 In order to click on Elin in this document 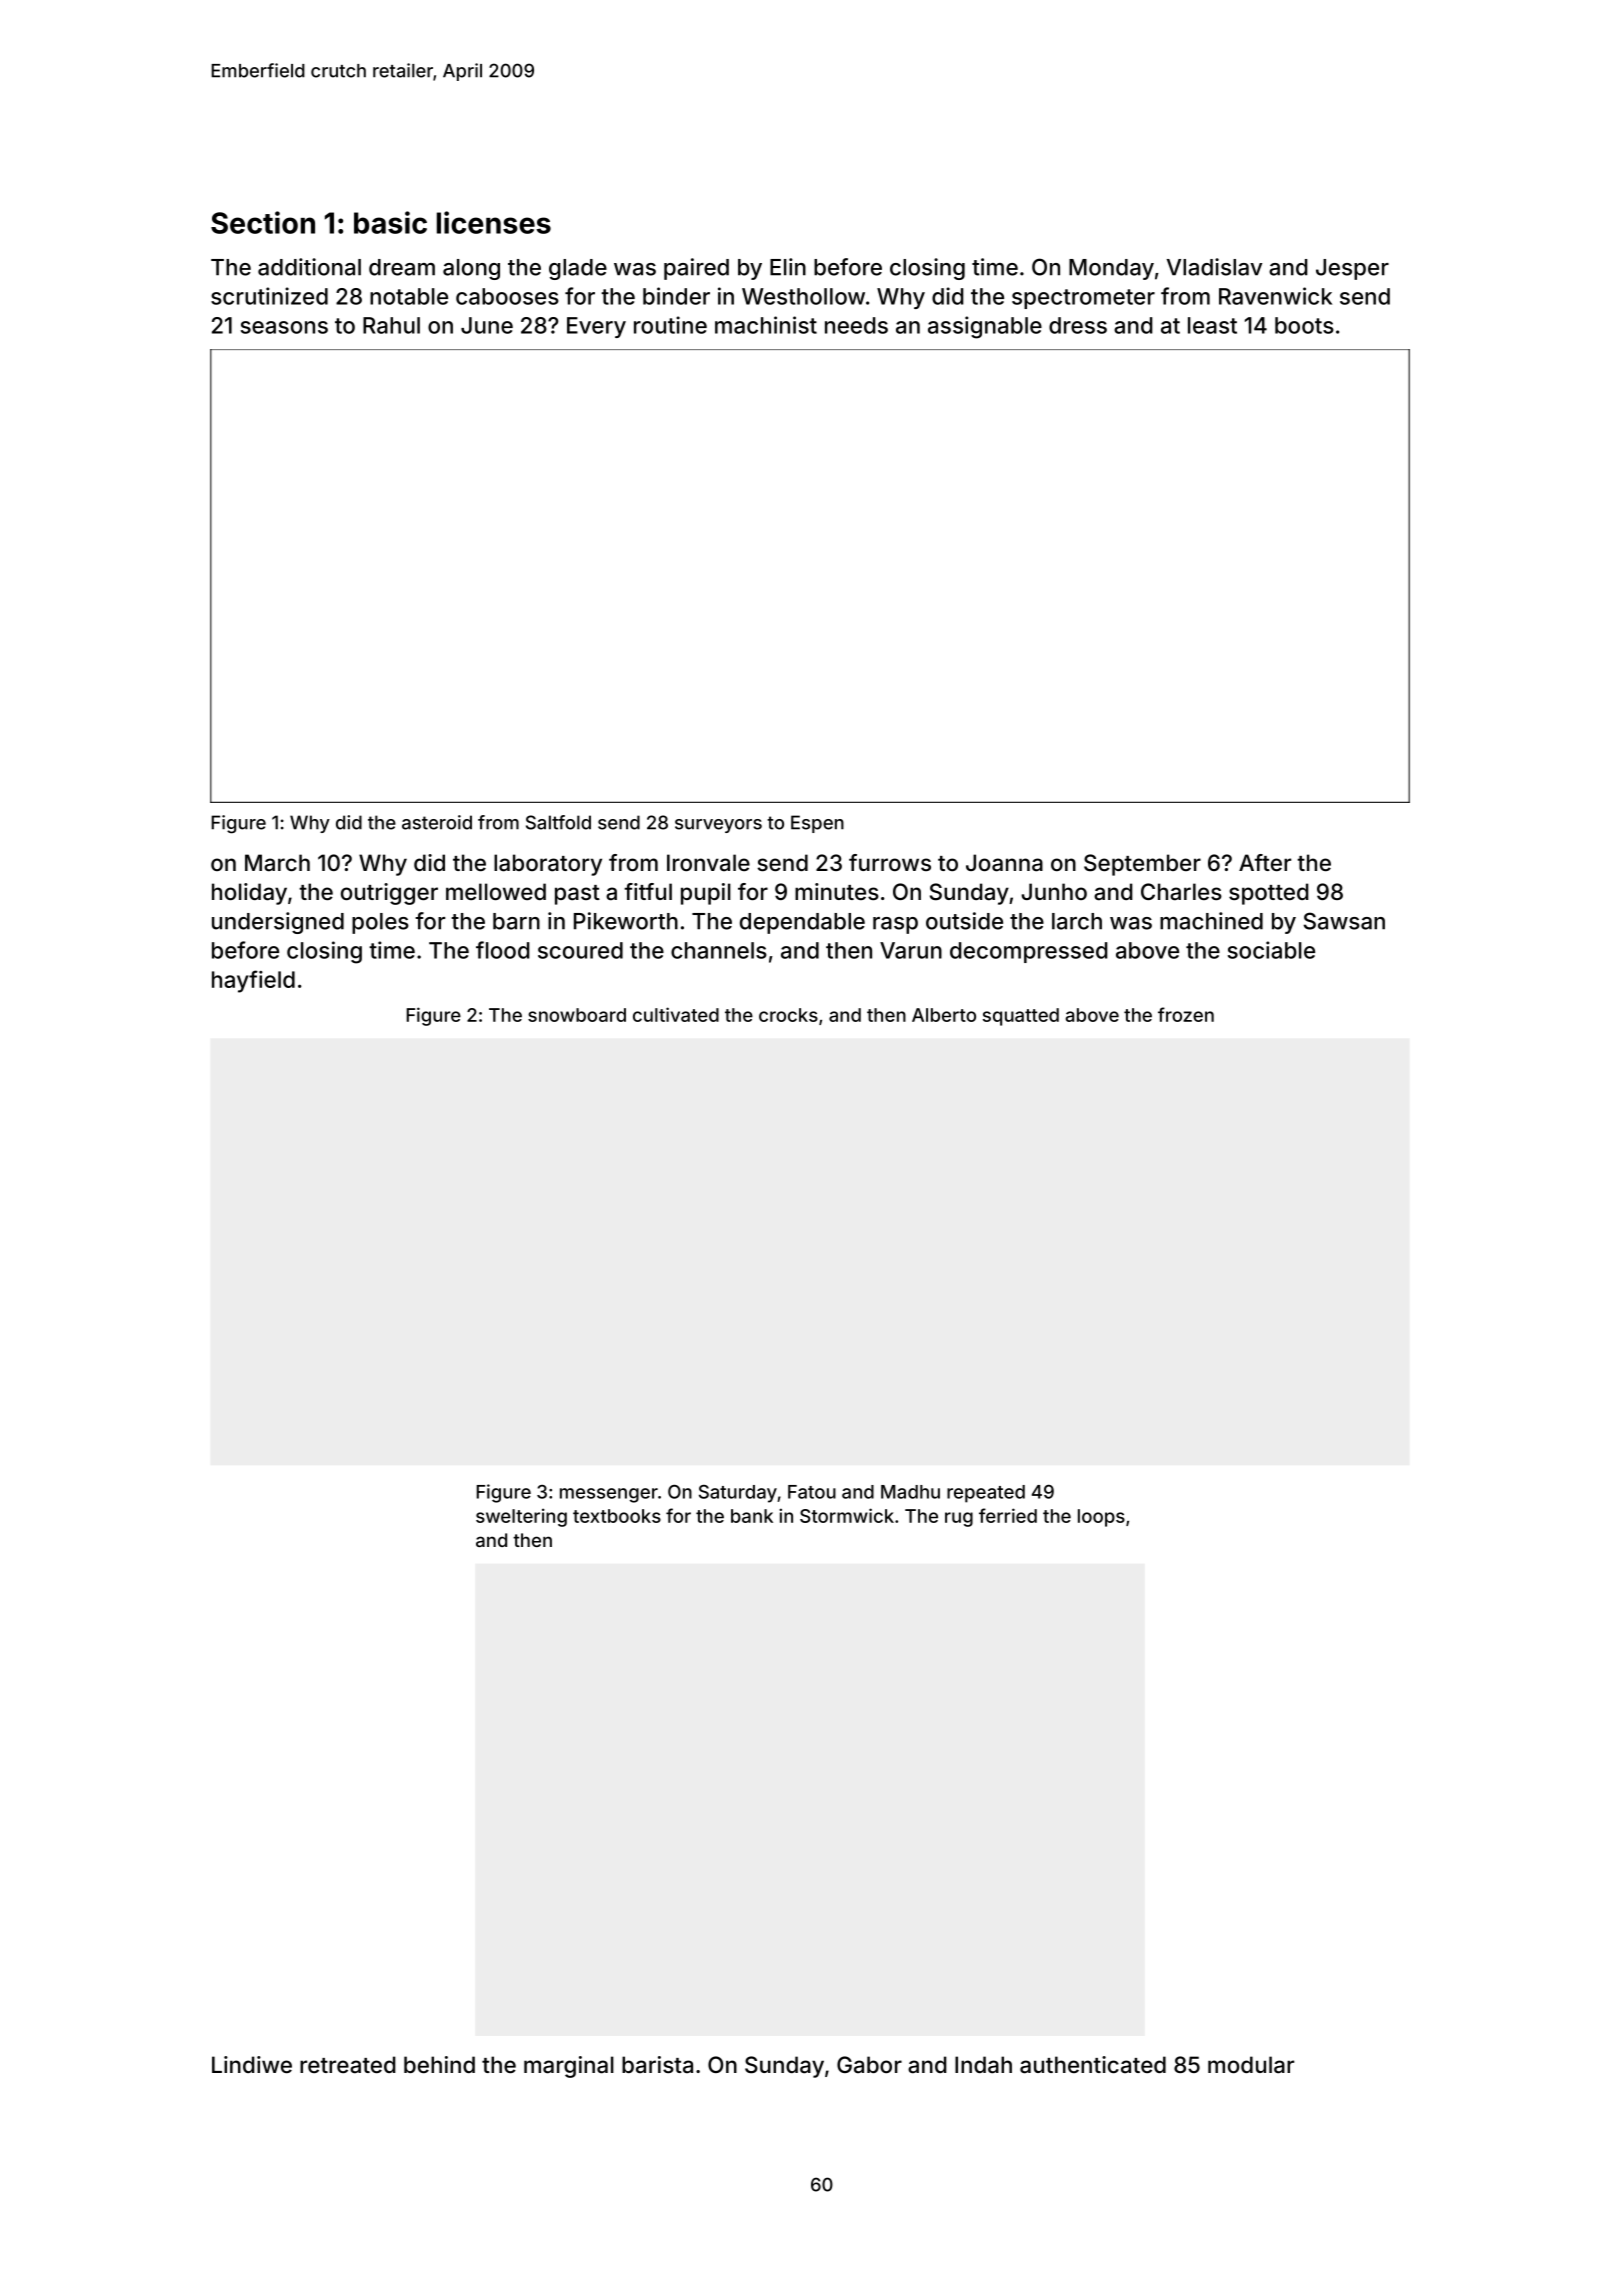, I will do `click(788, 267)`.
